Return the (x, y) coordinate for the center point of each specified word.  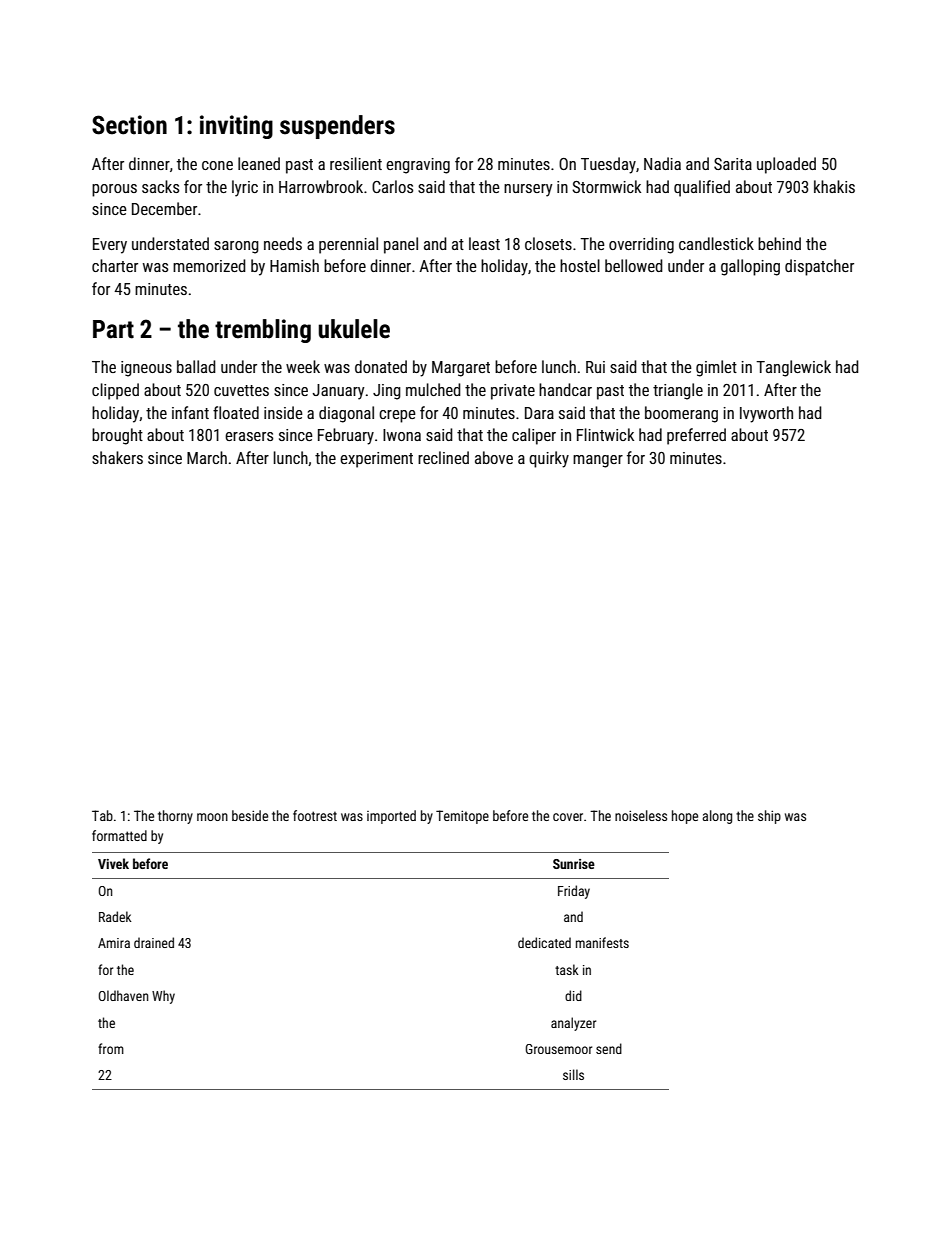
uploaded (786, 165)
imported (391, 817)
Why (163, 997)
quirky (549, 459)
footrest (315, 815)
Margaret (461, 369)
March (207, 457)
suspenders (337, 127)
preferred (696, 436)
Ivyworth (766, 414)
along (717, 817)
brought (117, 436)
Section (129, 125)
